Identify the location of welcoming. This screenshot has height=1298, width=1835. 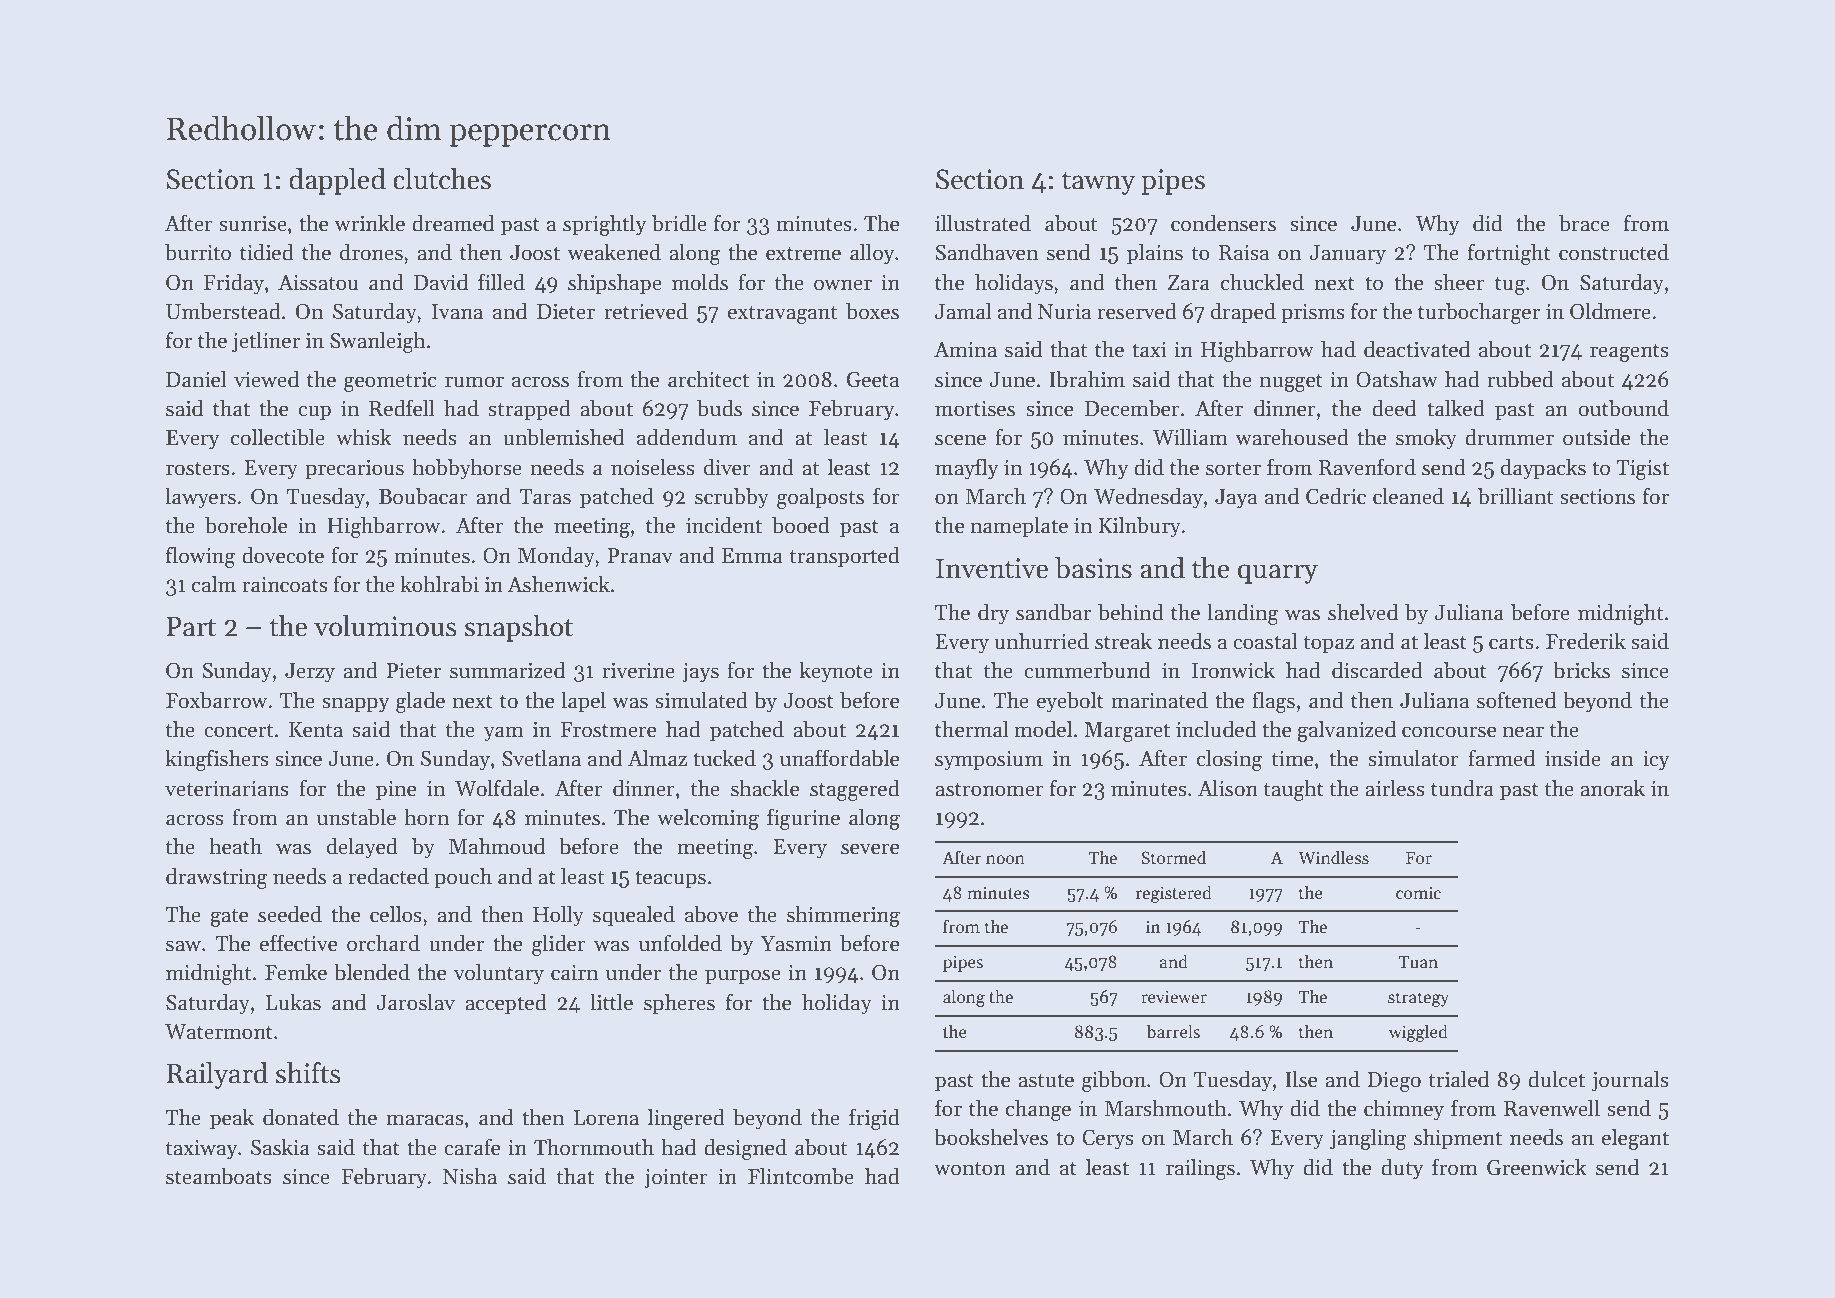
(708, 819).
